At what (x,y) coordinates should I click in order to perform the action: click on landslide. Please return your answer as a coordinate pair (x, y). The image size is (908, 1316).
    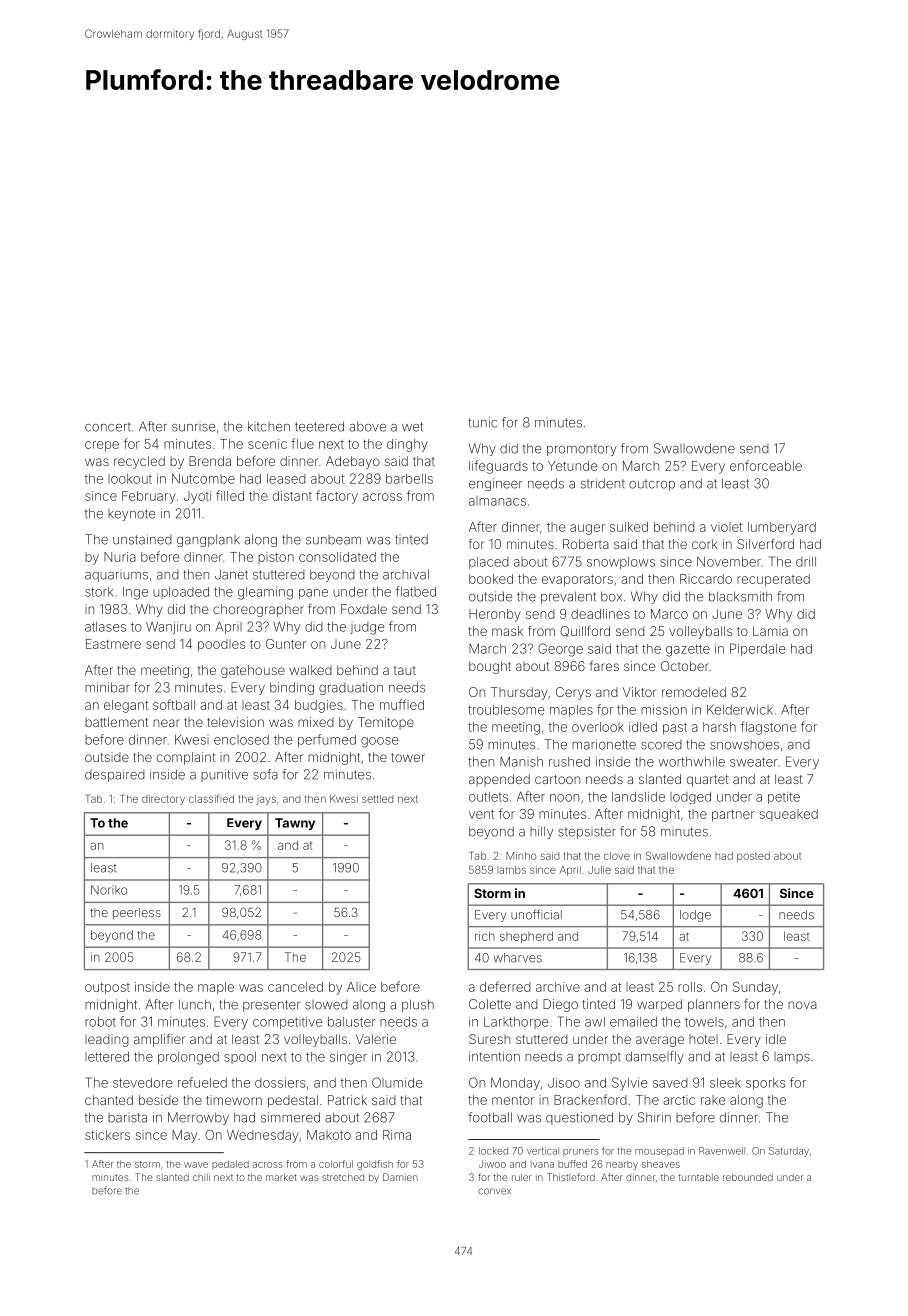
    Looking at the image, I should click on (638, 797).
